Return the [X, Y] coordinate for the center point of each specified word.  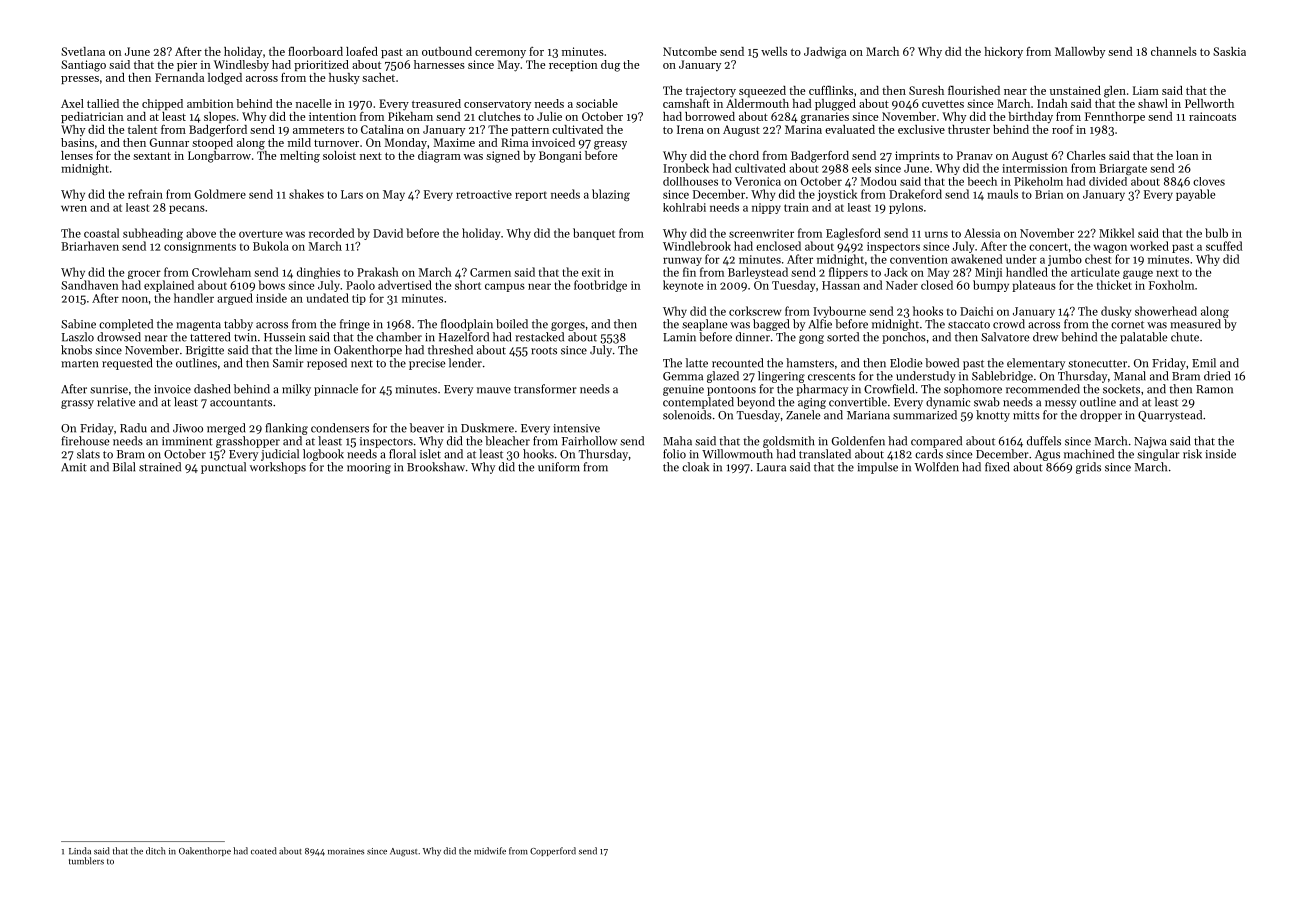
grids [1088, 468]
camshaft [686, 103]
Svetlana [83, 51]
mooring [369, 468]
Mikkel [1116, 233]
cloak [695, 467]
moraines [346, 851]
